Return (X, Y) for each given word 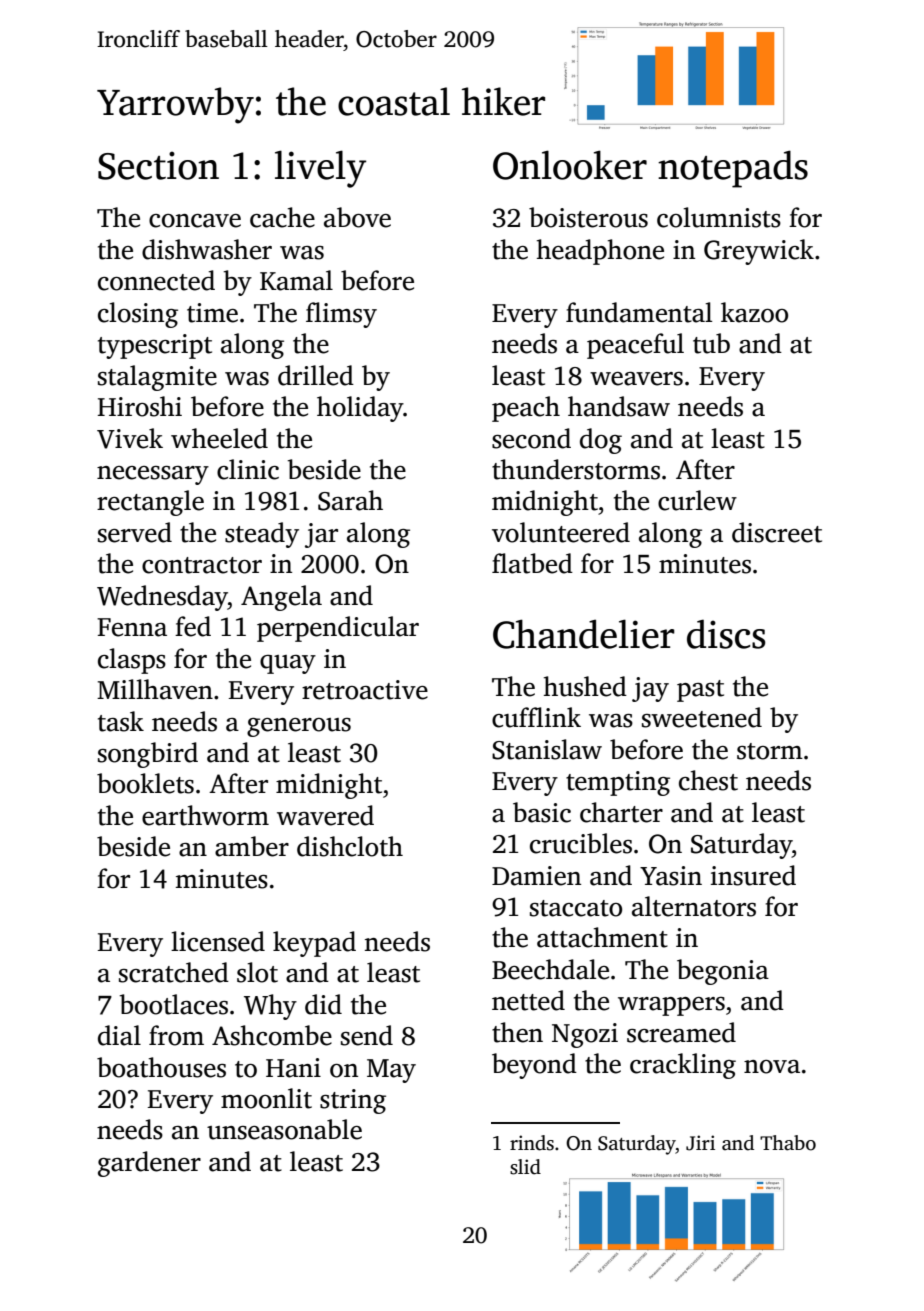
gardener (149, 1164)
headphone (600, 252)
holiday (360, 409)
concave (195, 221)
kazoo (754, 312)
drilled (316, 375)
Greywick (759, 252)
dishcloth (350, 846)
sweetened (702, 717)
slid (525, 1167)
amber (252, 846)
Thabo (788, 1143)
